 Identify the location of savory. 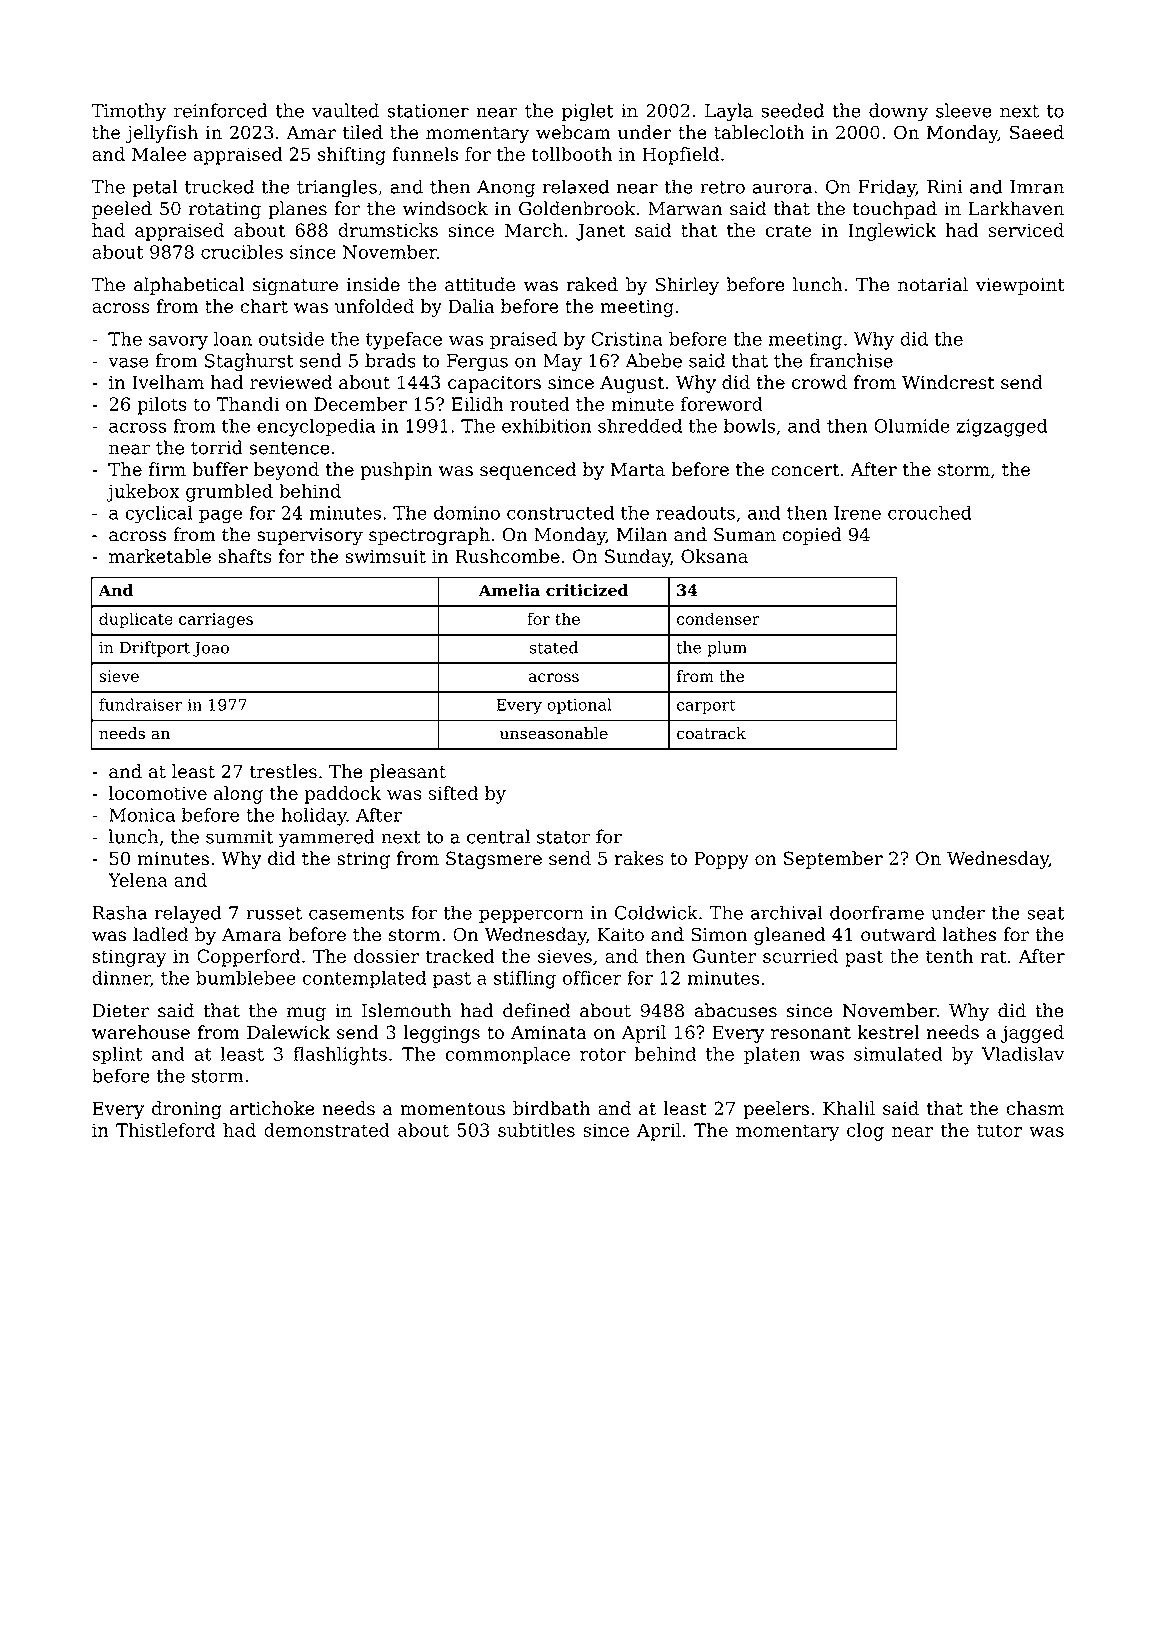
(178, 343).
